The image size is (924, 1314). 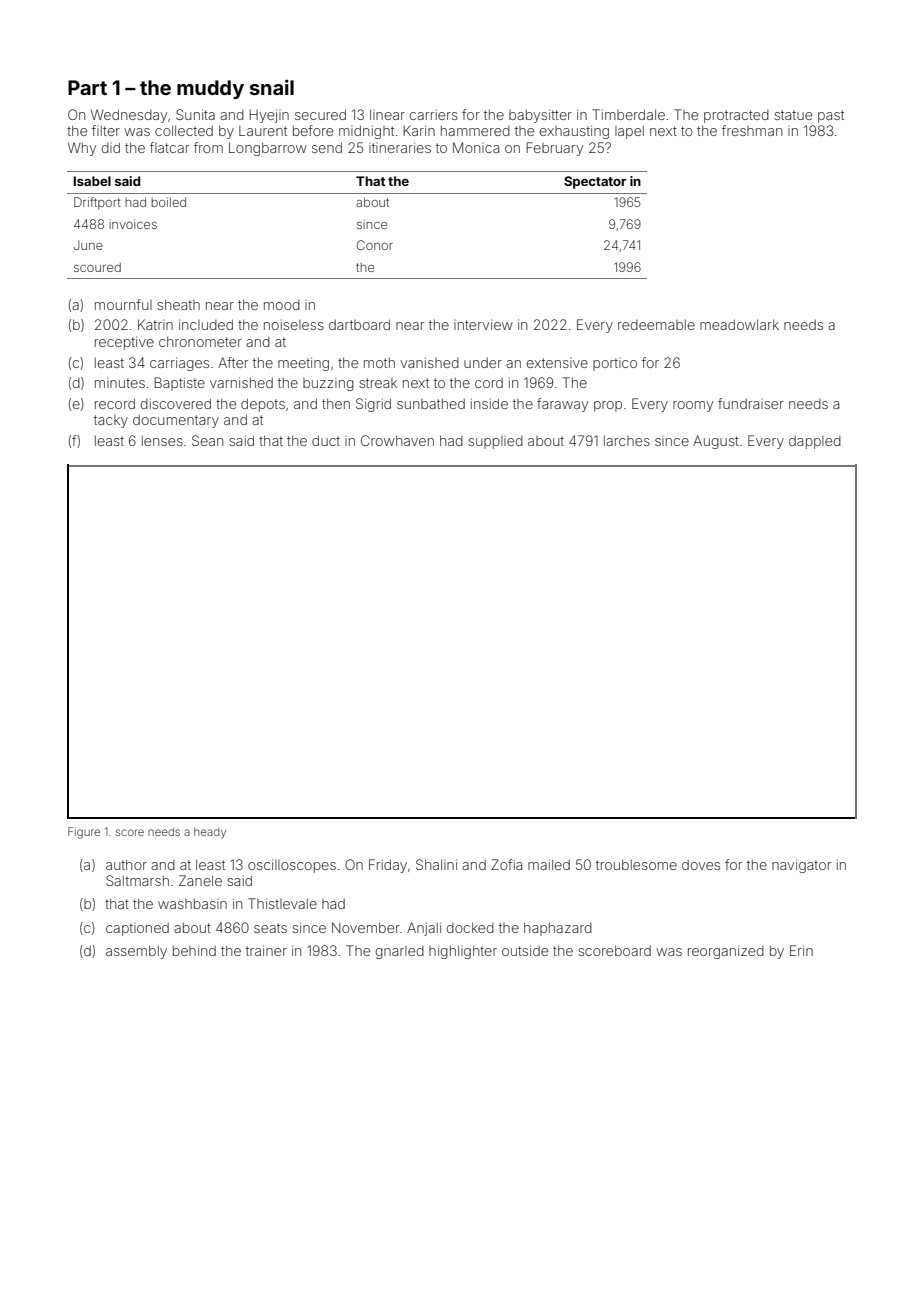 I want to click on sheath, so click(x=178, y=304).
